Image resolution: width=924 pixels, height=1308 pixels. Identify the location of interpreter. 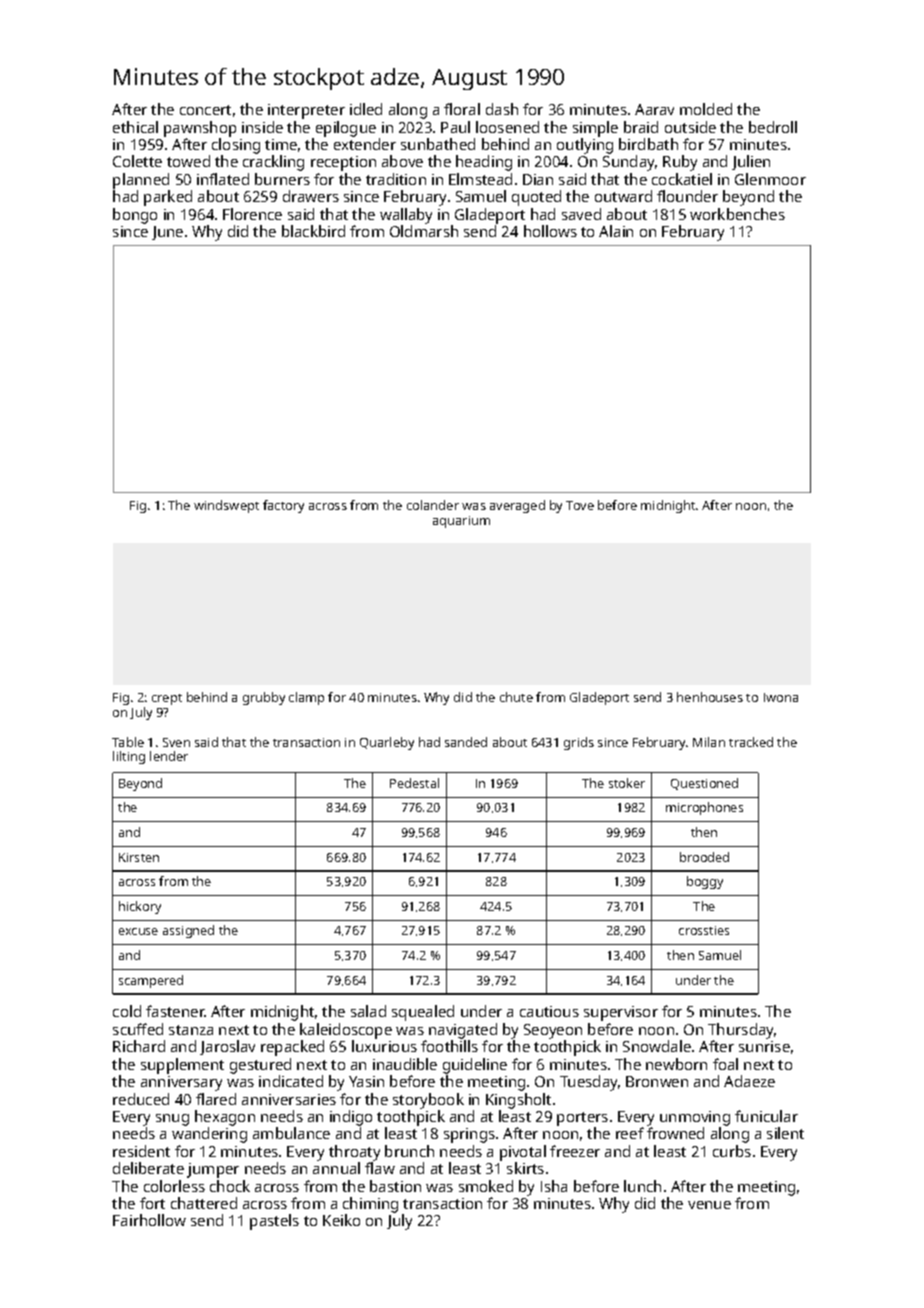
(306, 111).
